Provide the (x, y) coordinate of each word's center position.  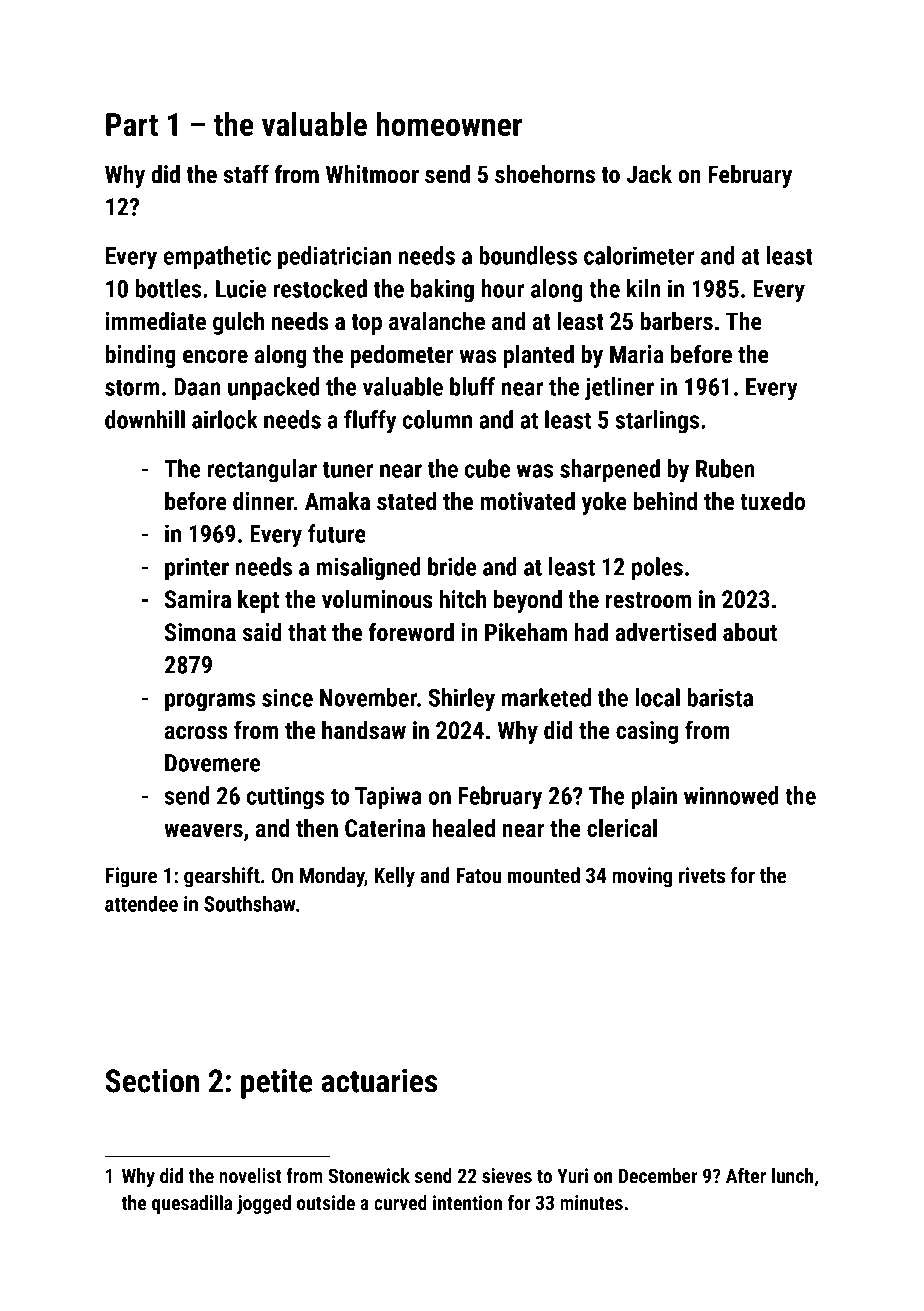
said (262, 632)
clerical (622, 828)
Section (152, 1081)
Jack (649, 174)
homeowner (449, 124)
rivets (702, 875)
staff (246, 174)
